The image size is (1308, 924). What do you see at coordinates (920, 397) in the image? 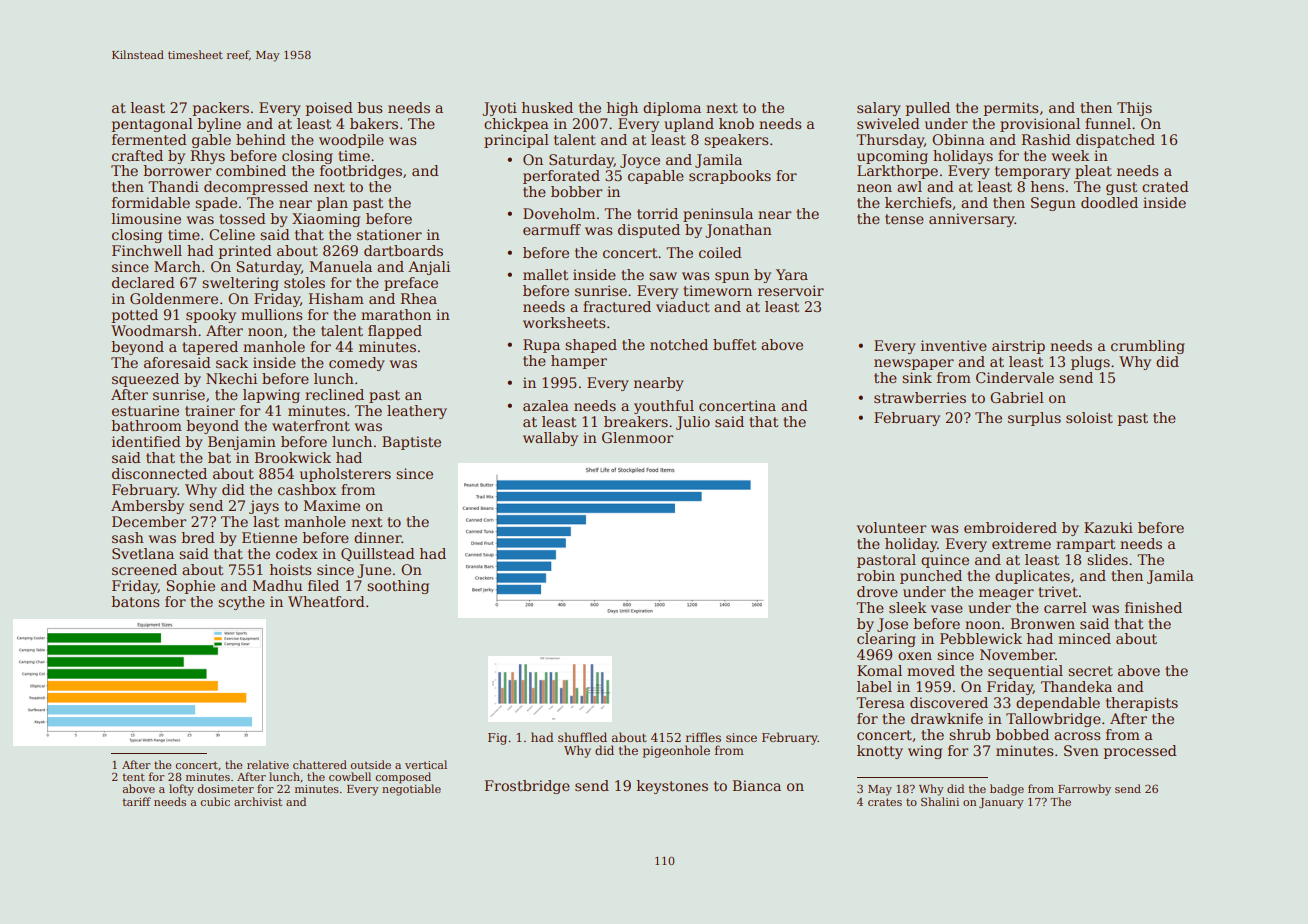
I see `strawberries` at bounding box center [920, 397].
